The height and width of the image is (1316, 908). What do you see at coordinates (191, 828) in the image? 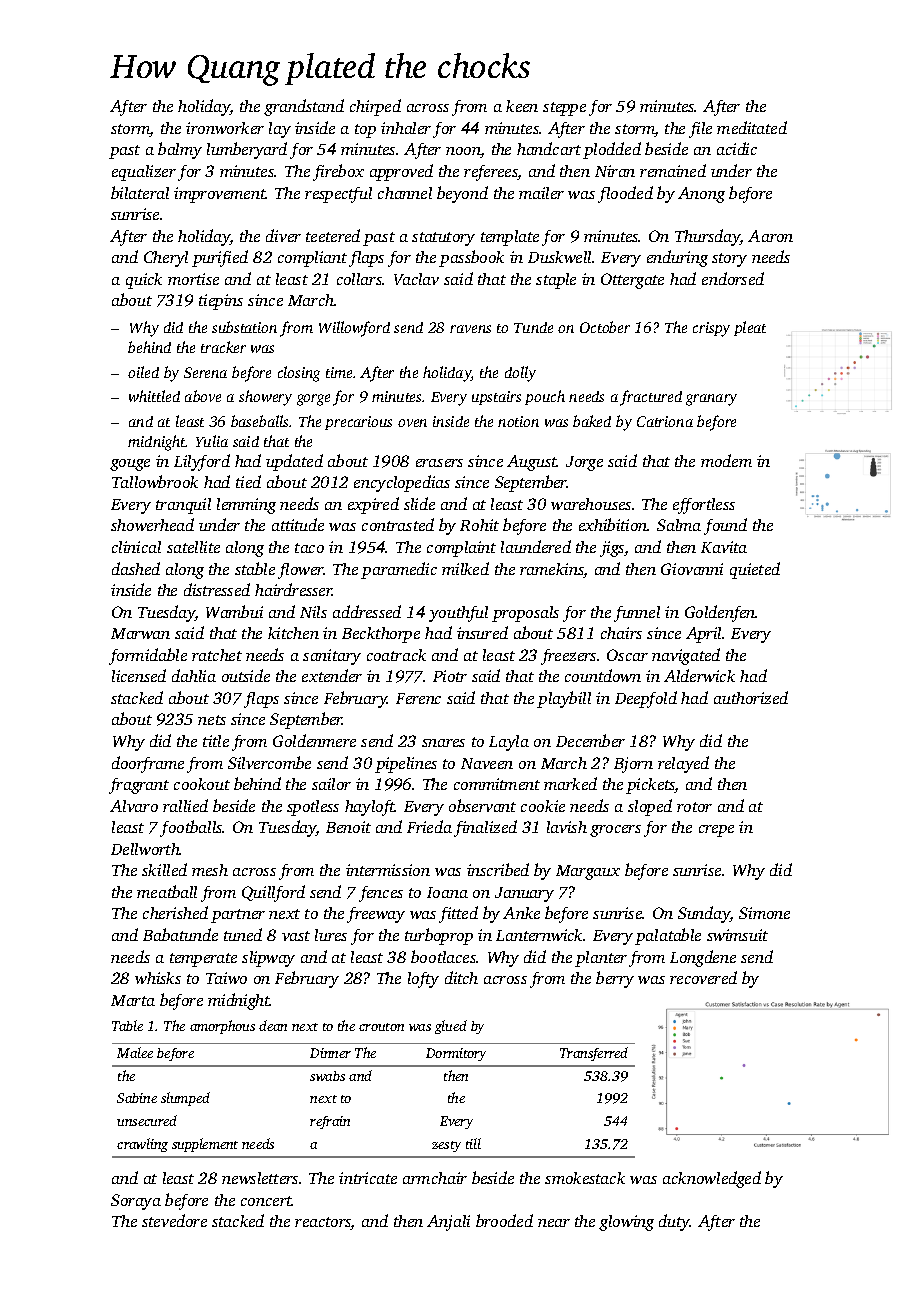
I see `footballs` at bounding box center [191, 828].
